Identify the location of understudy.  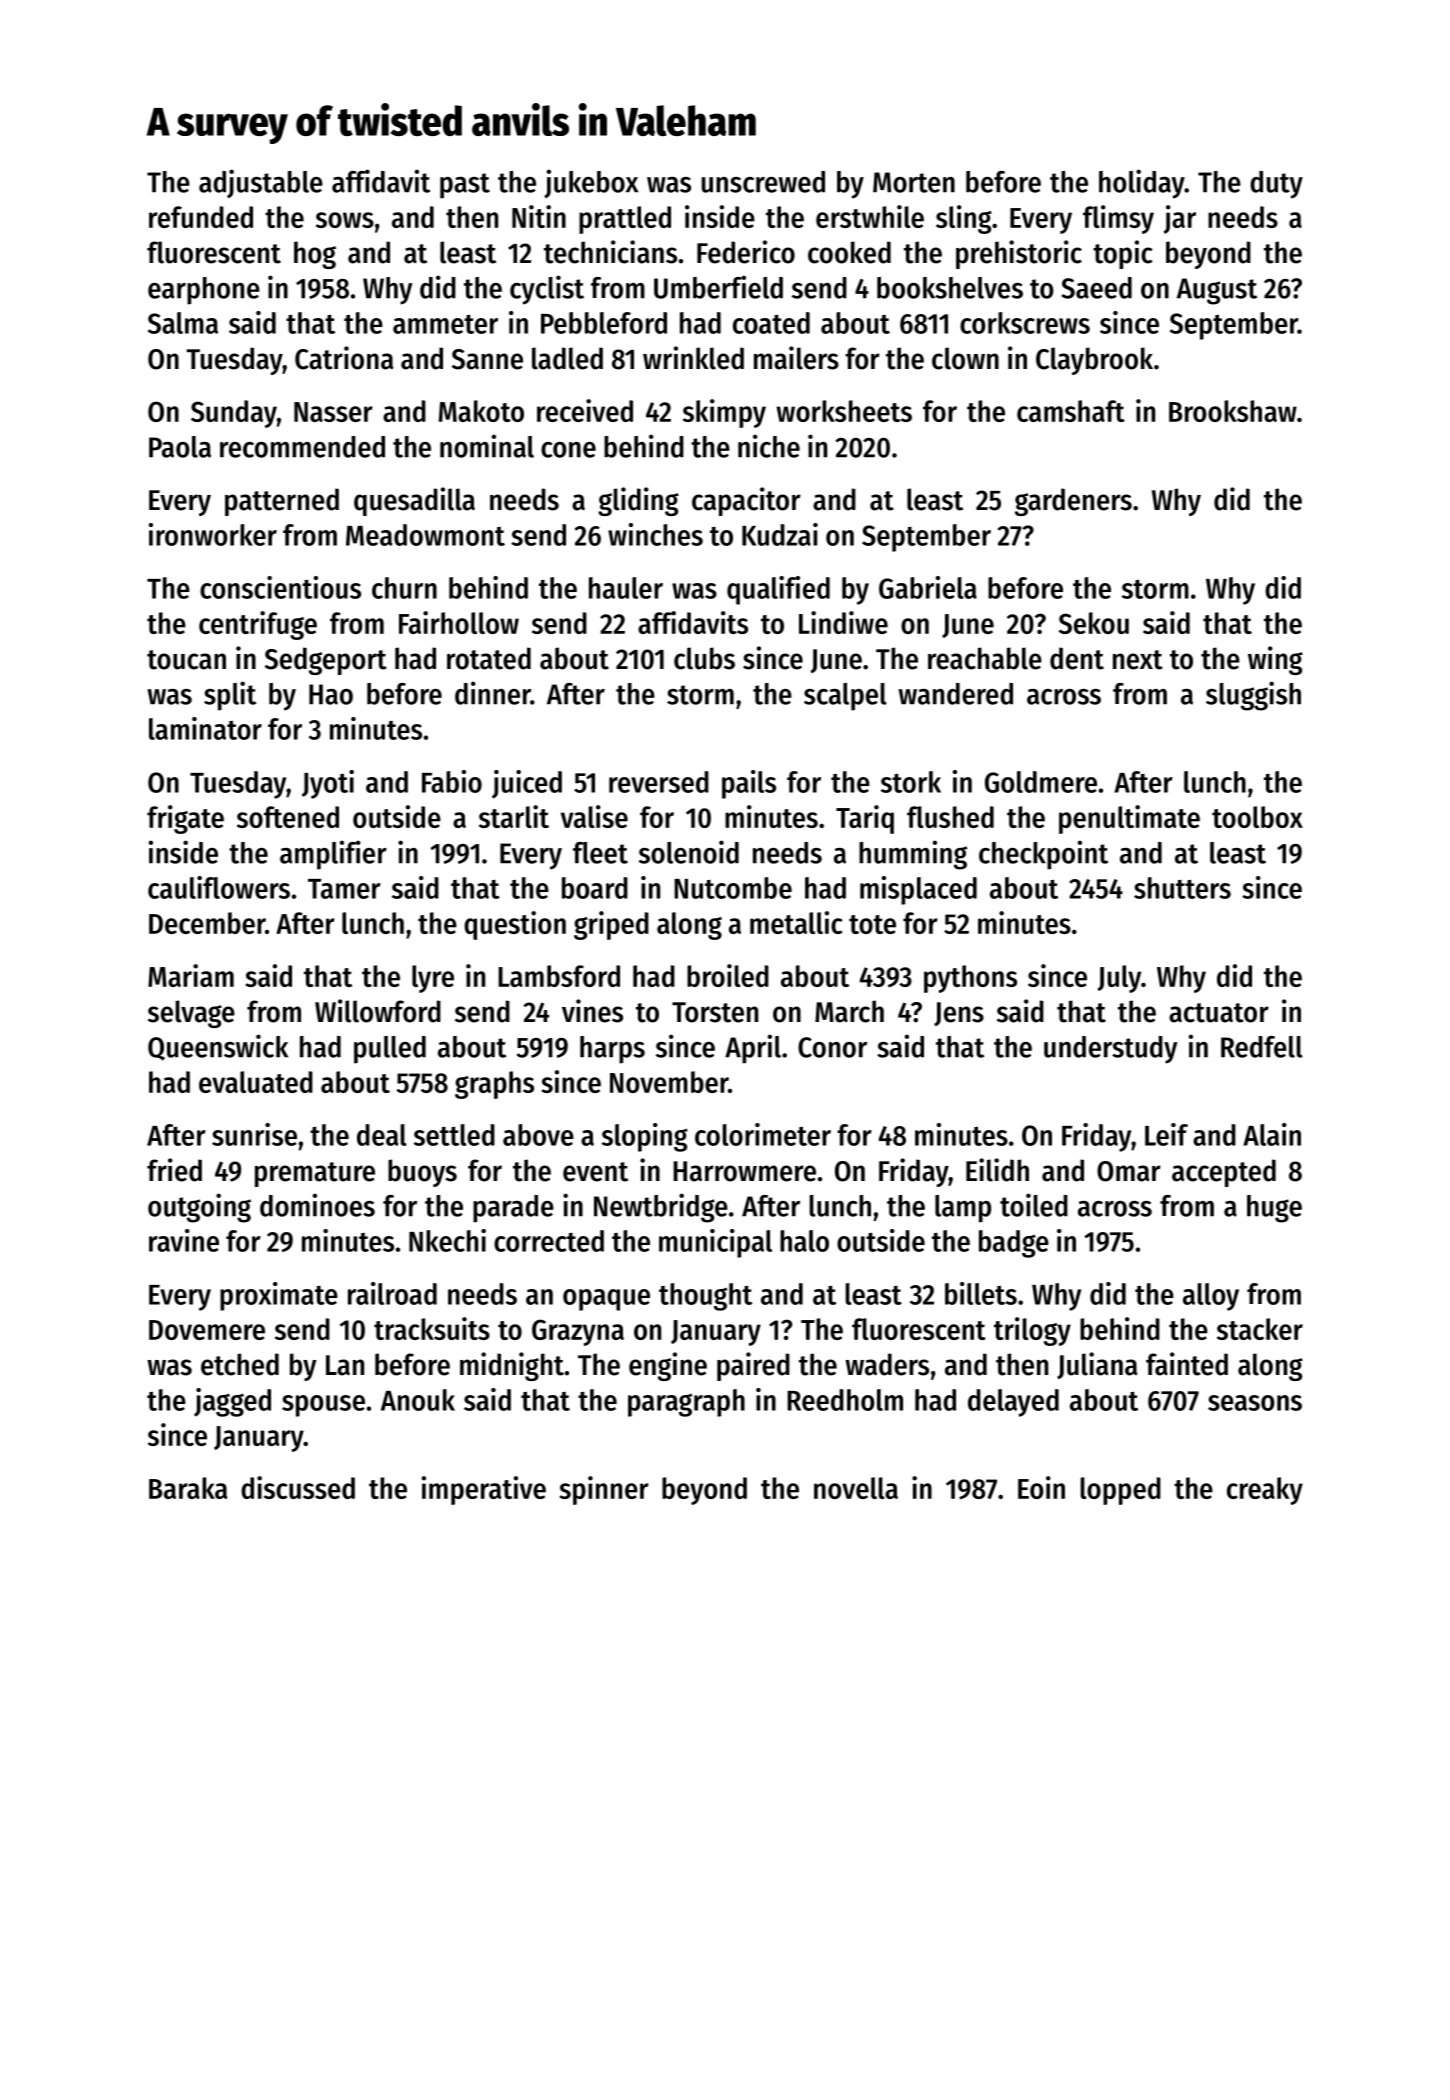
(1111, 1050).
